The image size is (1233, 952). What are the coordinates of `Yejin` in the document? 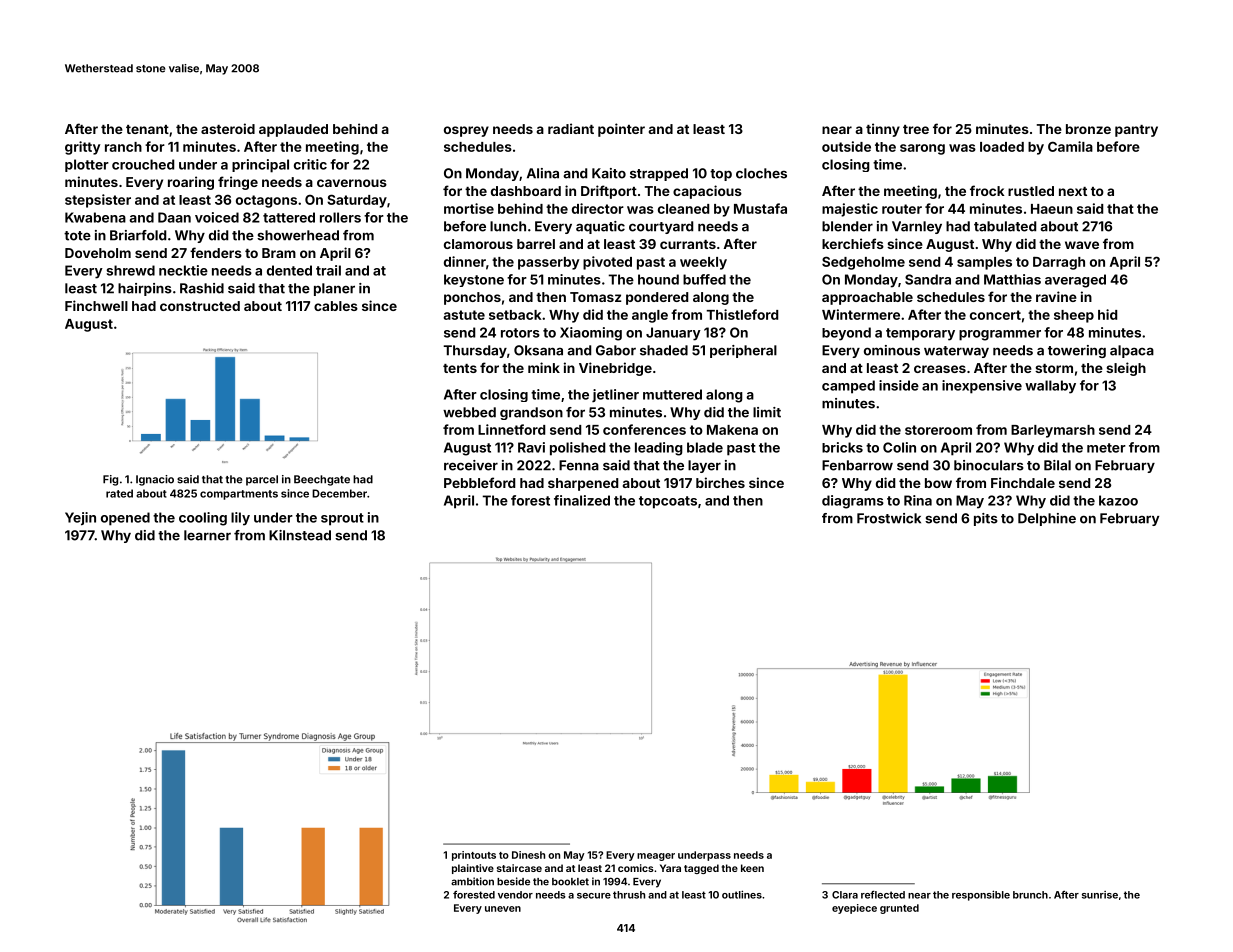 It's located at (80, 519).
